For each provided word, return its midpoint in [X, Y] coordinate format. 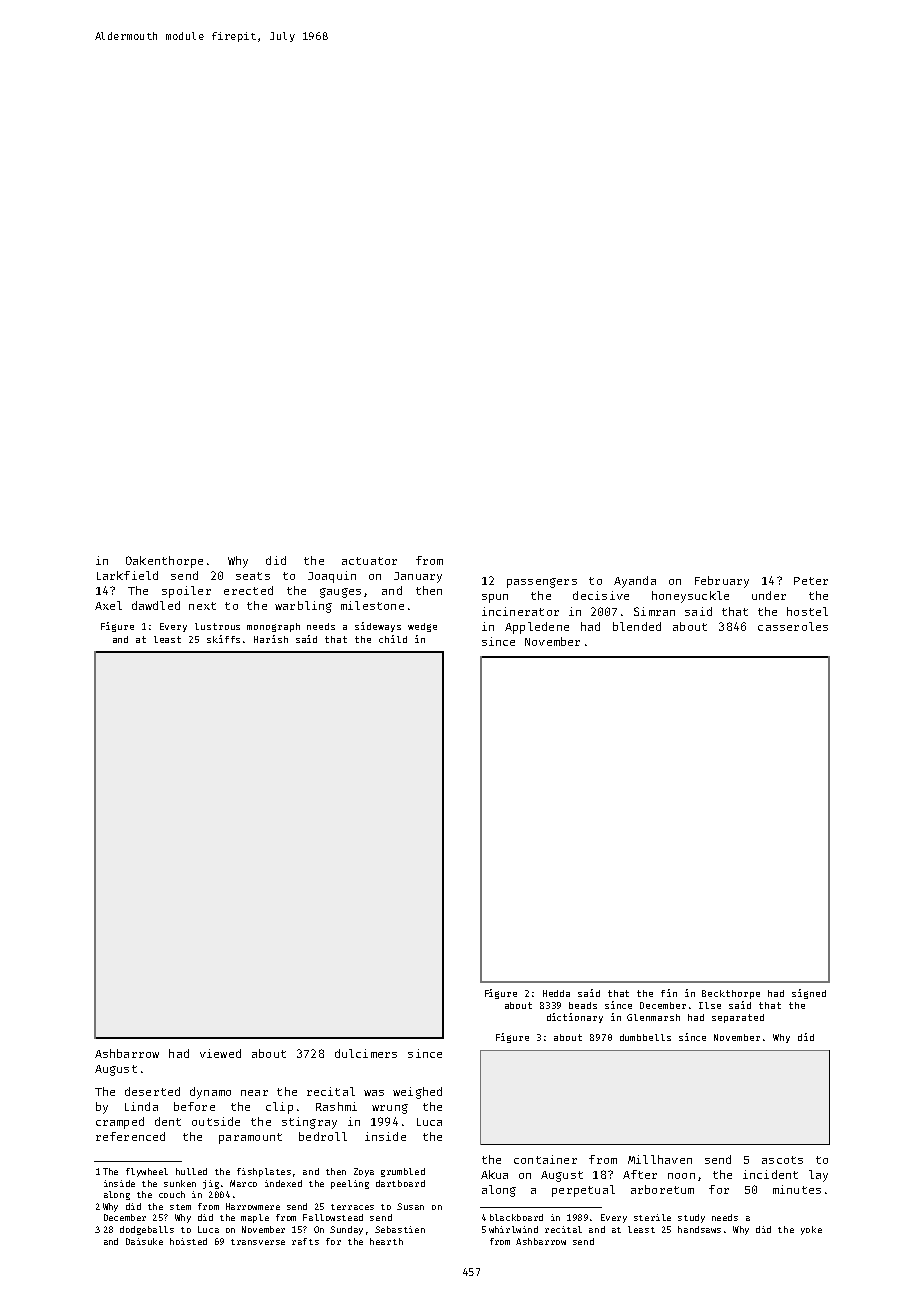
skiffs [223, 639]
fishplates [264, 1172]
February [722, 582]
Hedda [556, 993]
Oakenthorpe [164, 562]
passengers [542, 583]
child [393, 639]
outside [216, 1121]
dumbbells [645, 1037]
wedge [422, 627]
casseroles [793, 626]
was [374, 1093]
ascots [782, 1160]
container [545, 1159]
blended [637, 626]
